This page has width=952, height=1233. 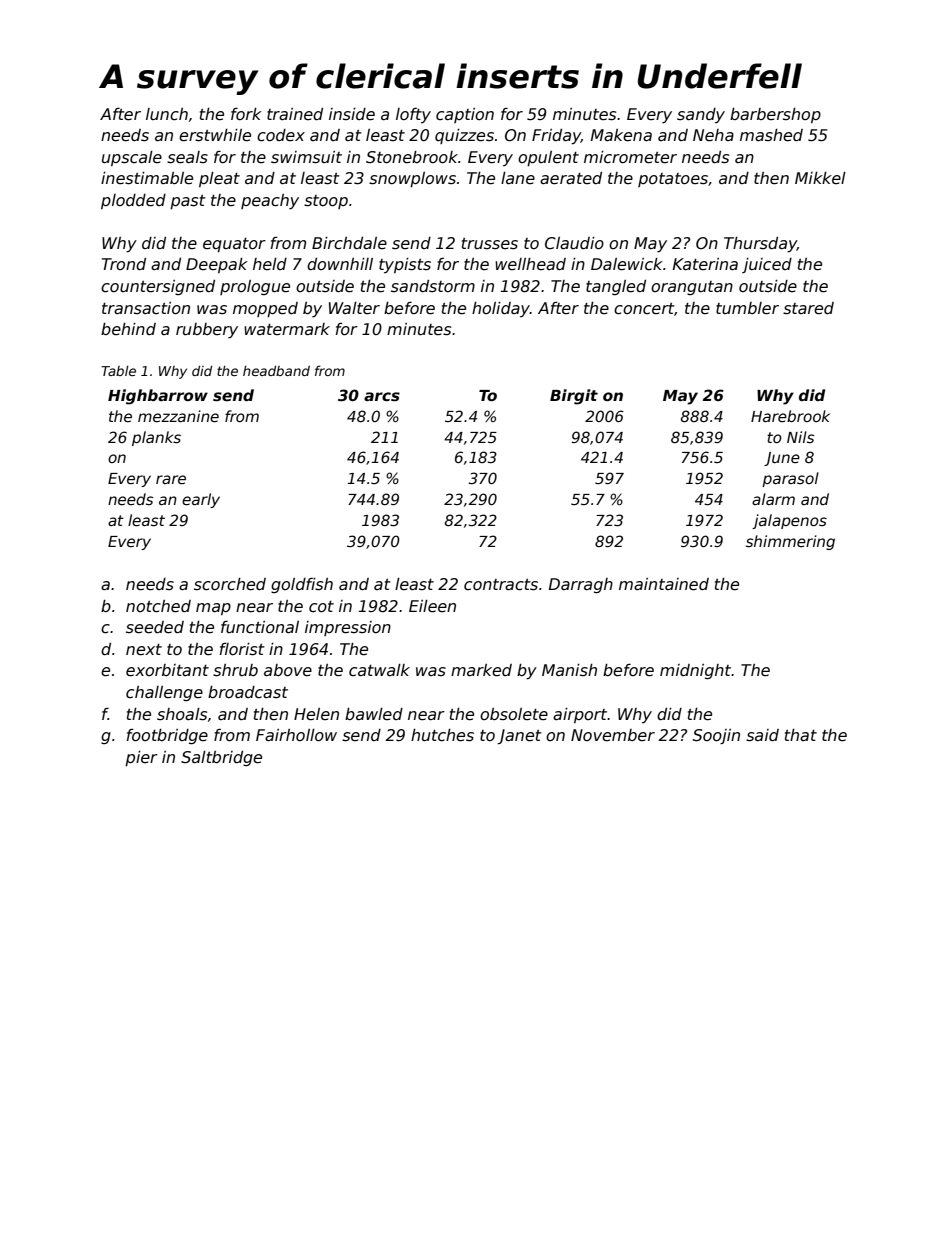 I want to click on wellhead, so click(x=530, y=264).
